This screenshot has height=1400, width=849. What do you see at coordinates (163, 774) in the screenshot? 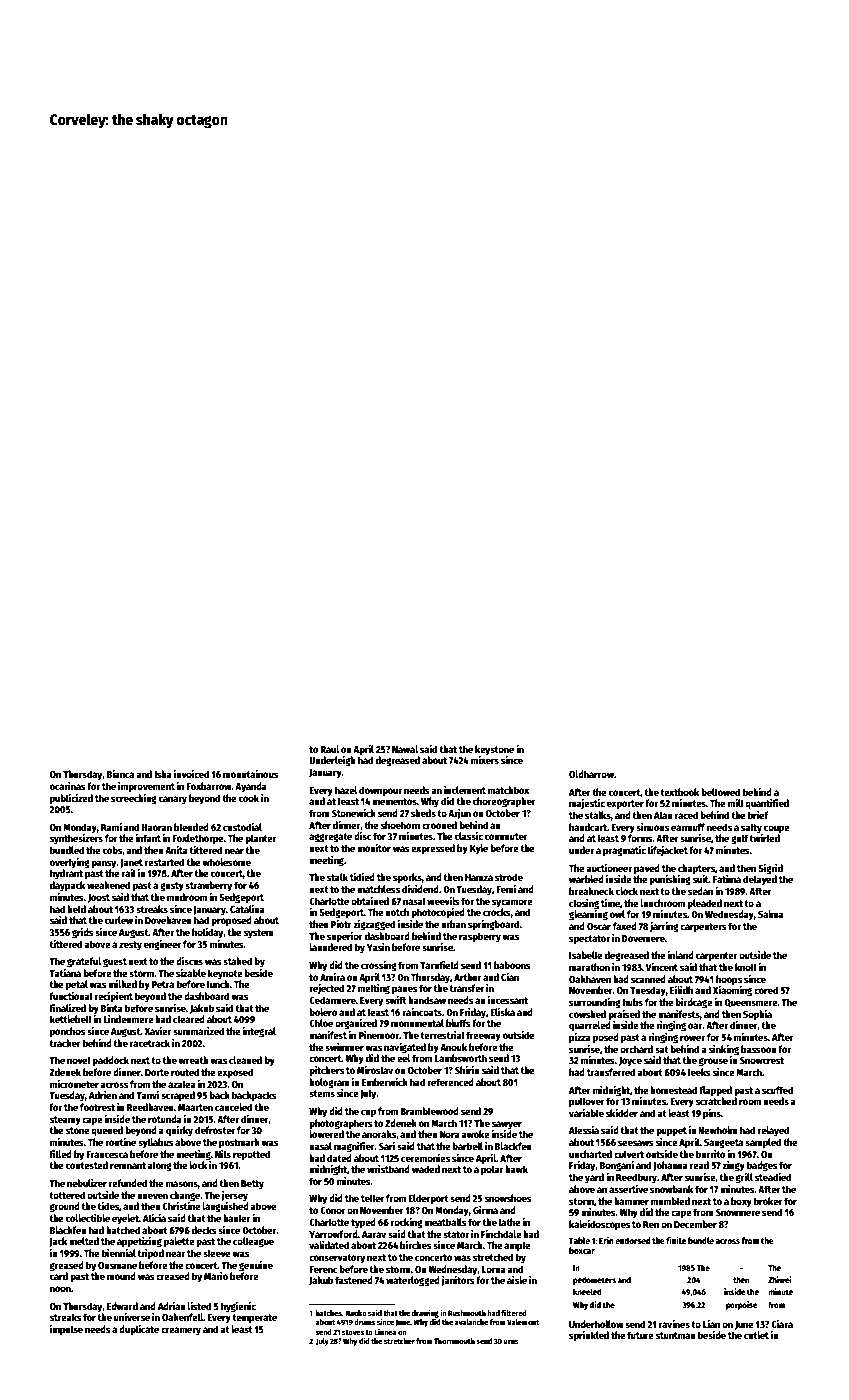
I see `Isha` at bounding box center [163, 774].
